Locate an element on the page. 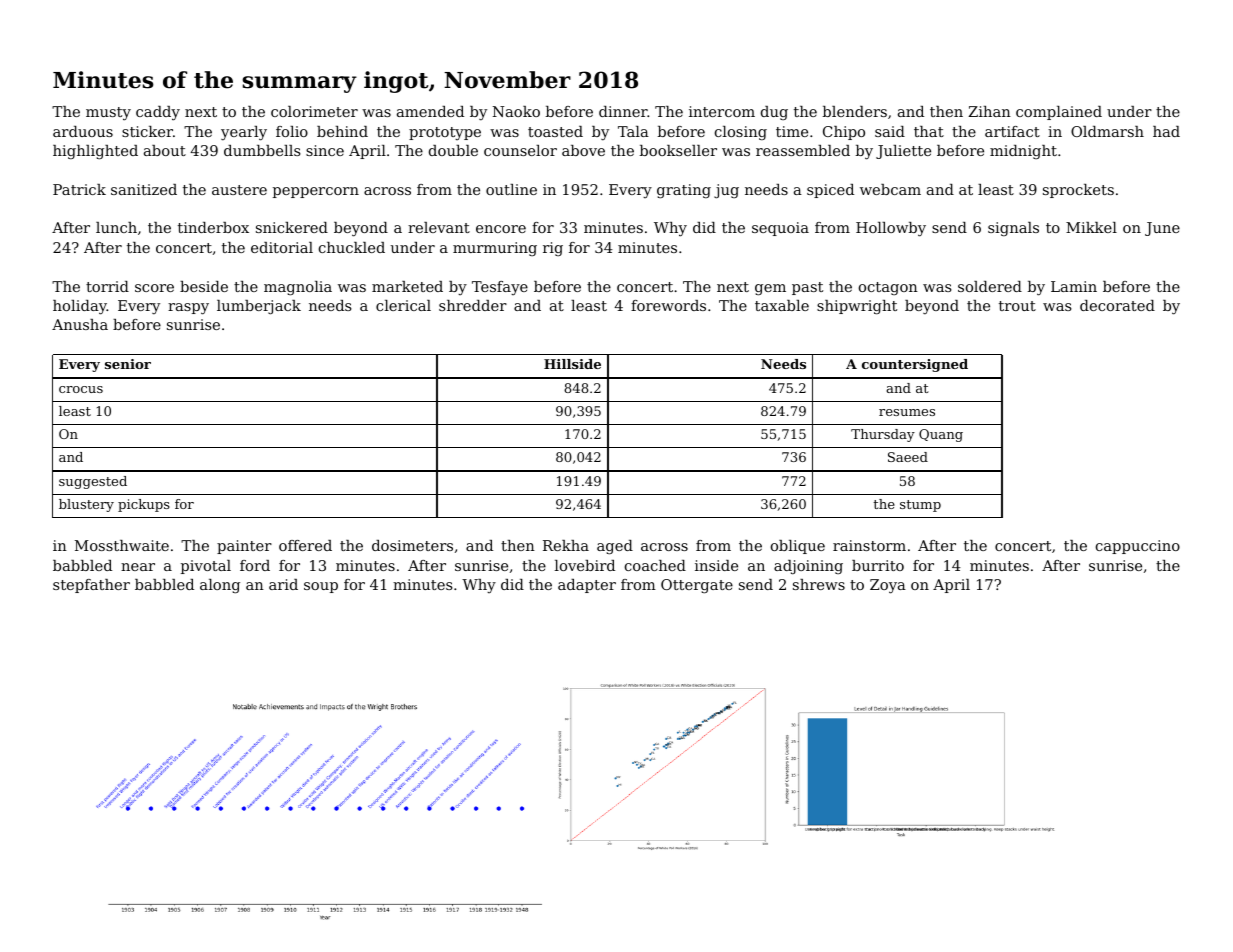  closing is located at coordinates (741, 133).
